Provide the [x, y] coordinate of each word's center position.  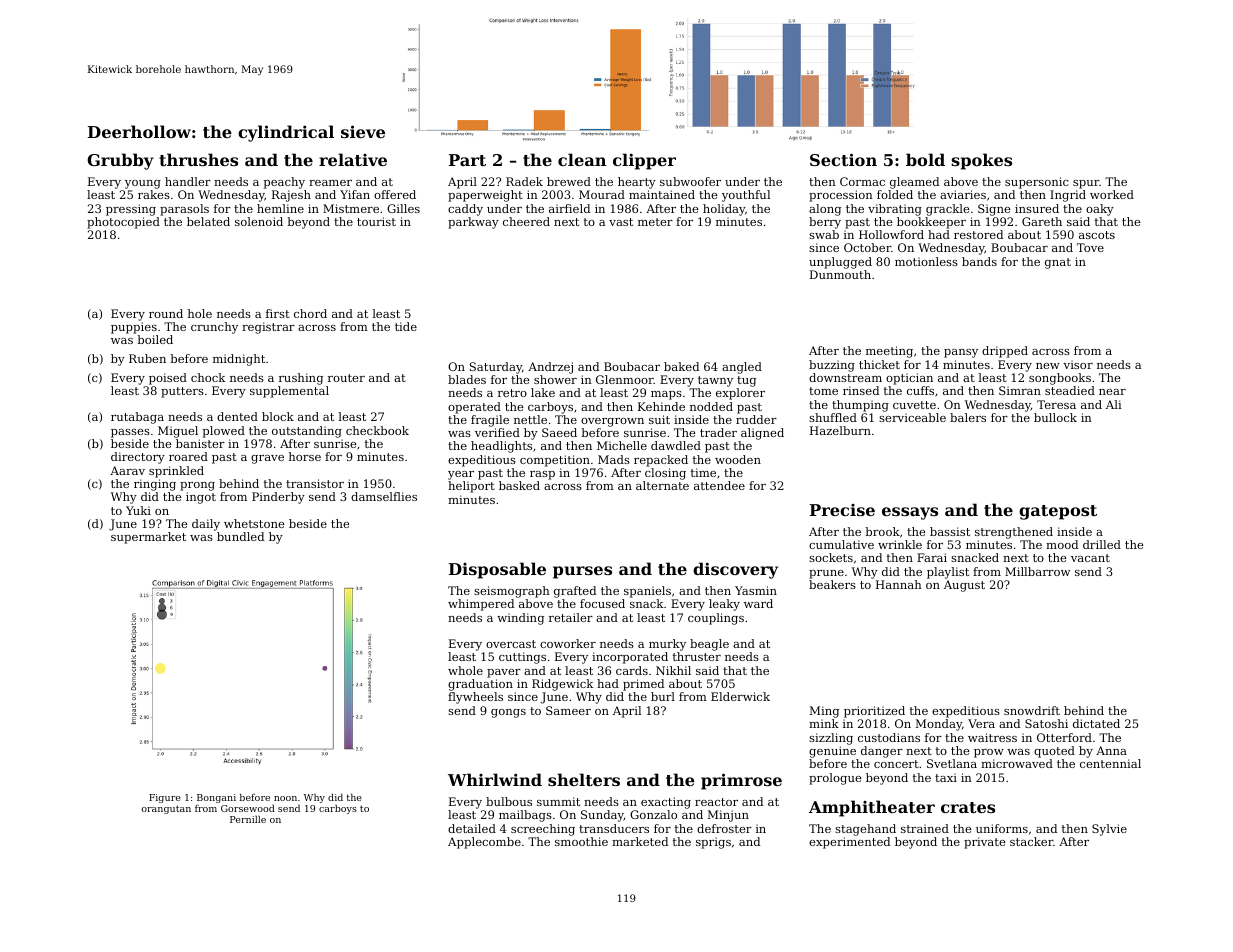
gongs [508, 713]
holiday [724, 210]
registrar [268, 328]
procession [841, 196]
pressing [131, 210]
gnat [1058, 263]
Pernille [248, 819]
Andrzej [550, 368]
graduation [480, 685]
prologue [835, 779]
